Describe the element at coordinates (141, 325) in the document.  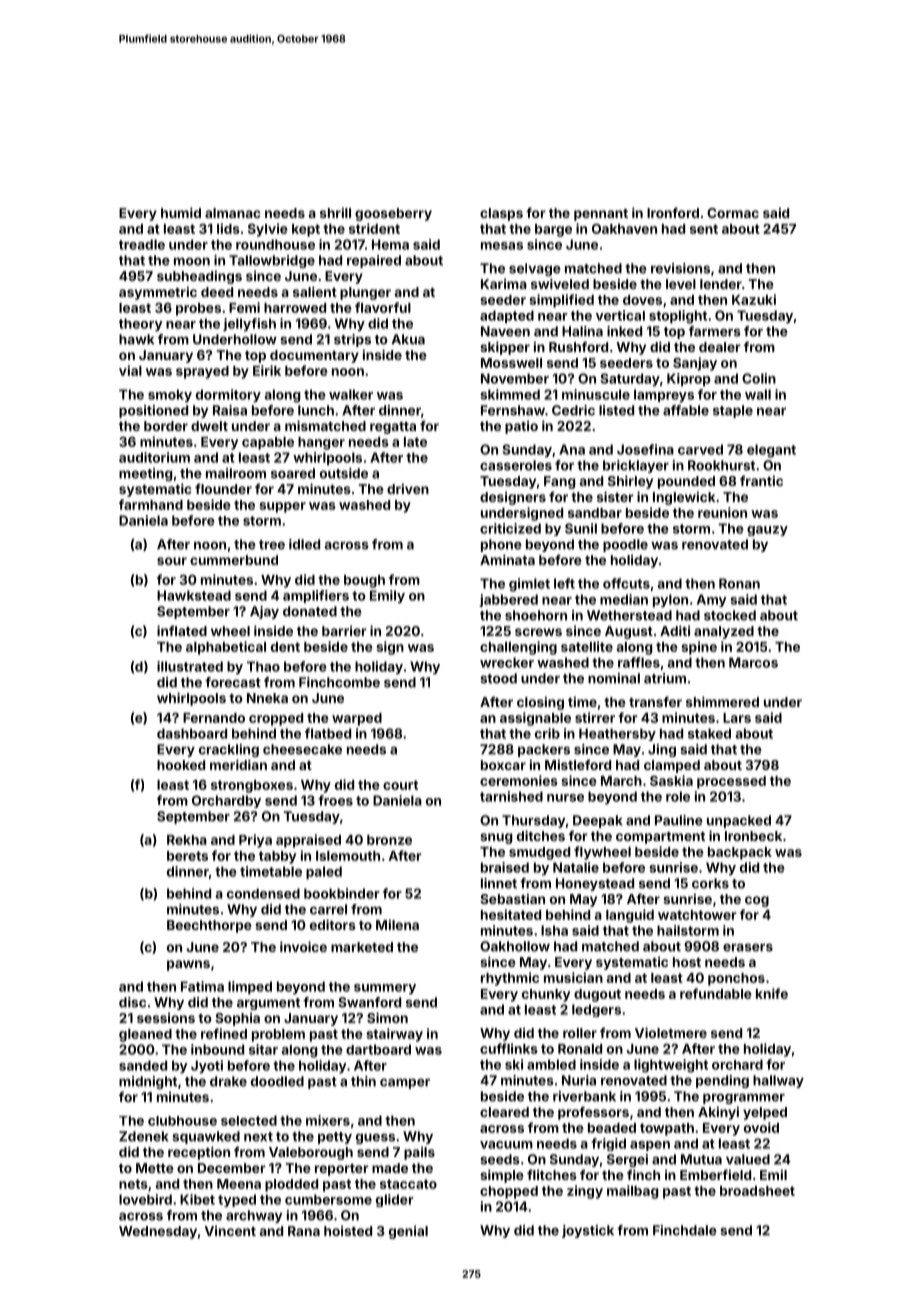
I see `theory` at that location.
